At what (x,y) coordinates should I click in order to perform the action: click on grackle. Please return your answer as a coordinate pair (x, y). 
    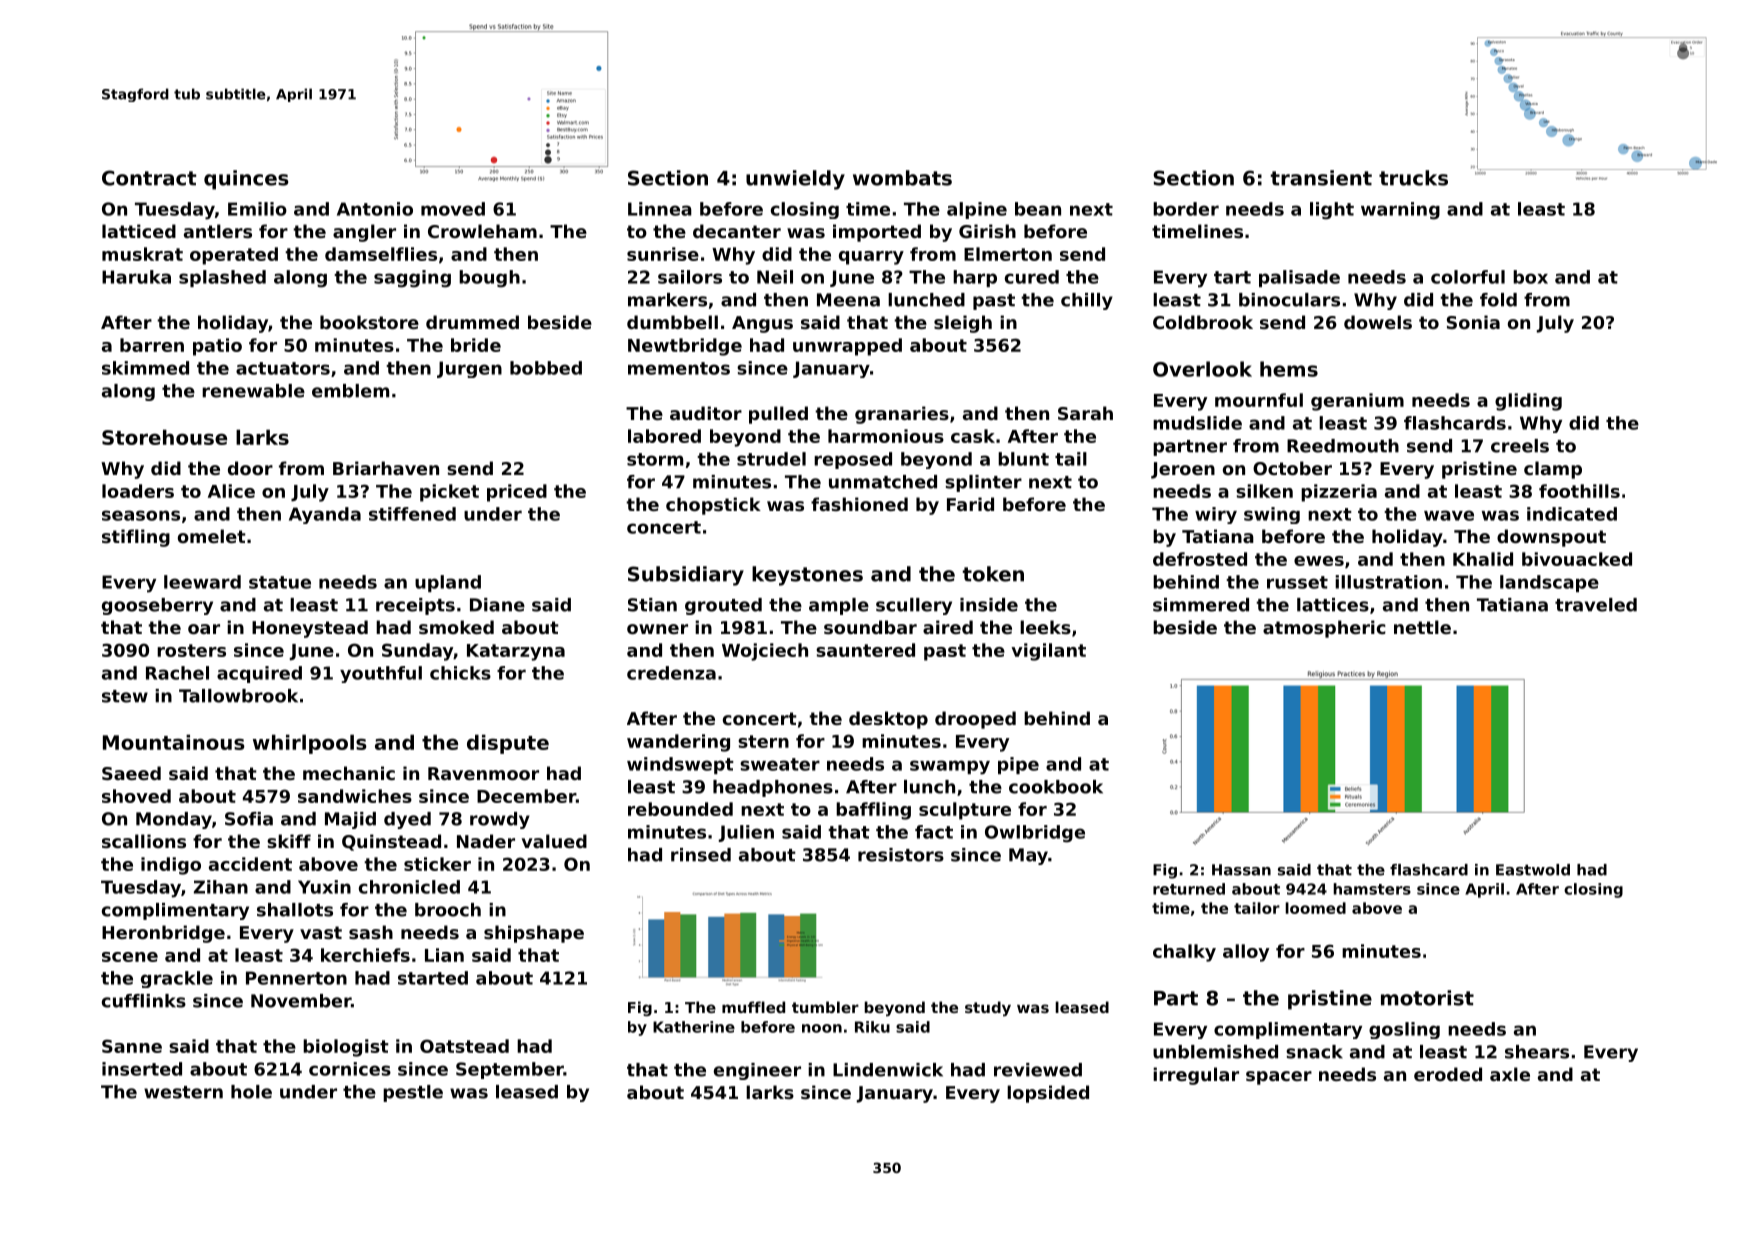
    Looking at the image, I should click on (177, 979).
